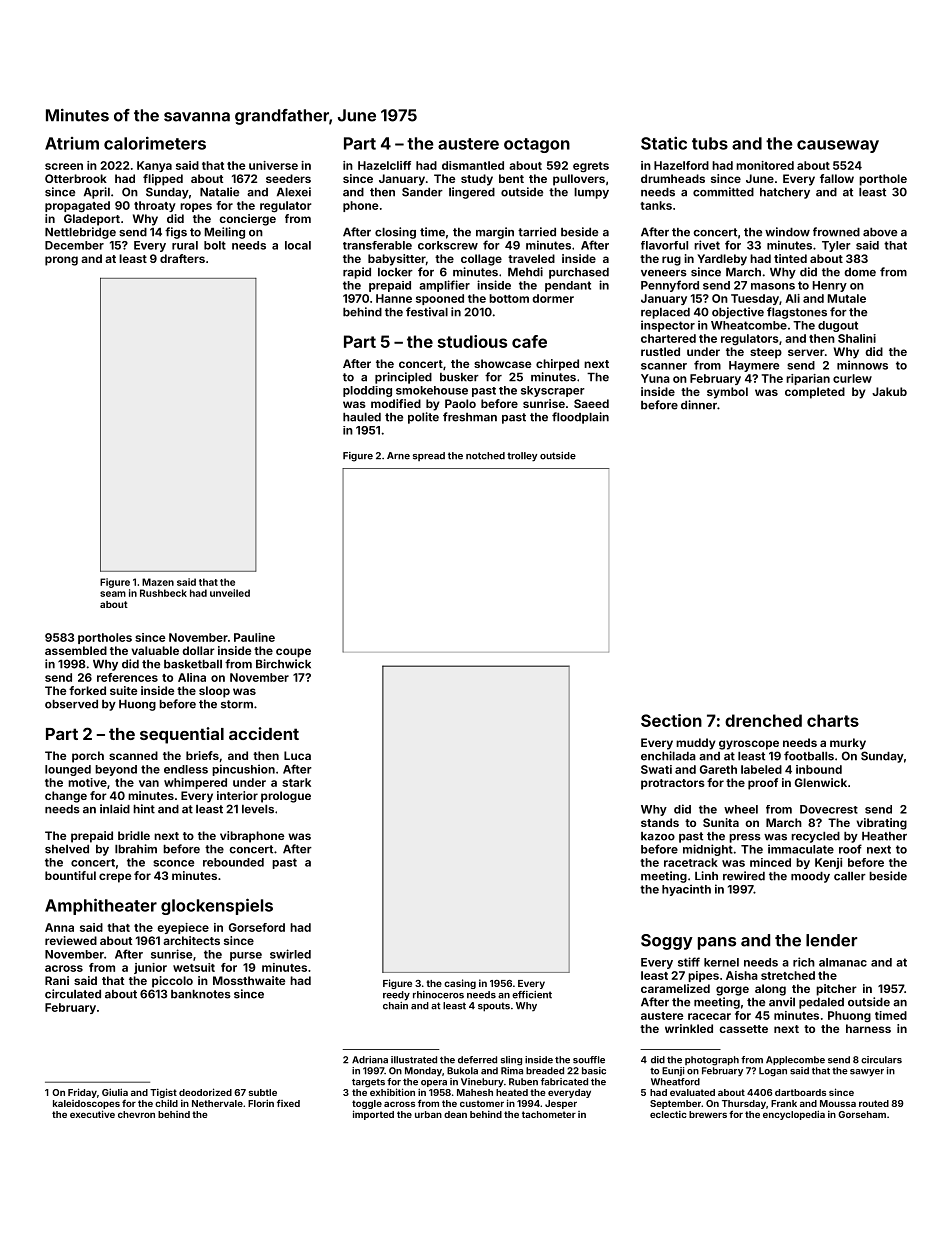  Describe the element at coordinates (838, 146) in the screenshot. I see `causeway` at that location.
